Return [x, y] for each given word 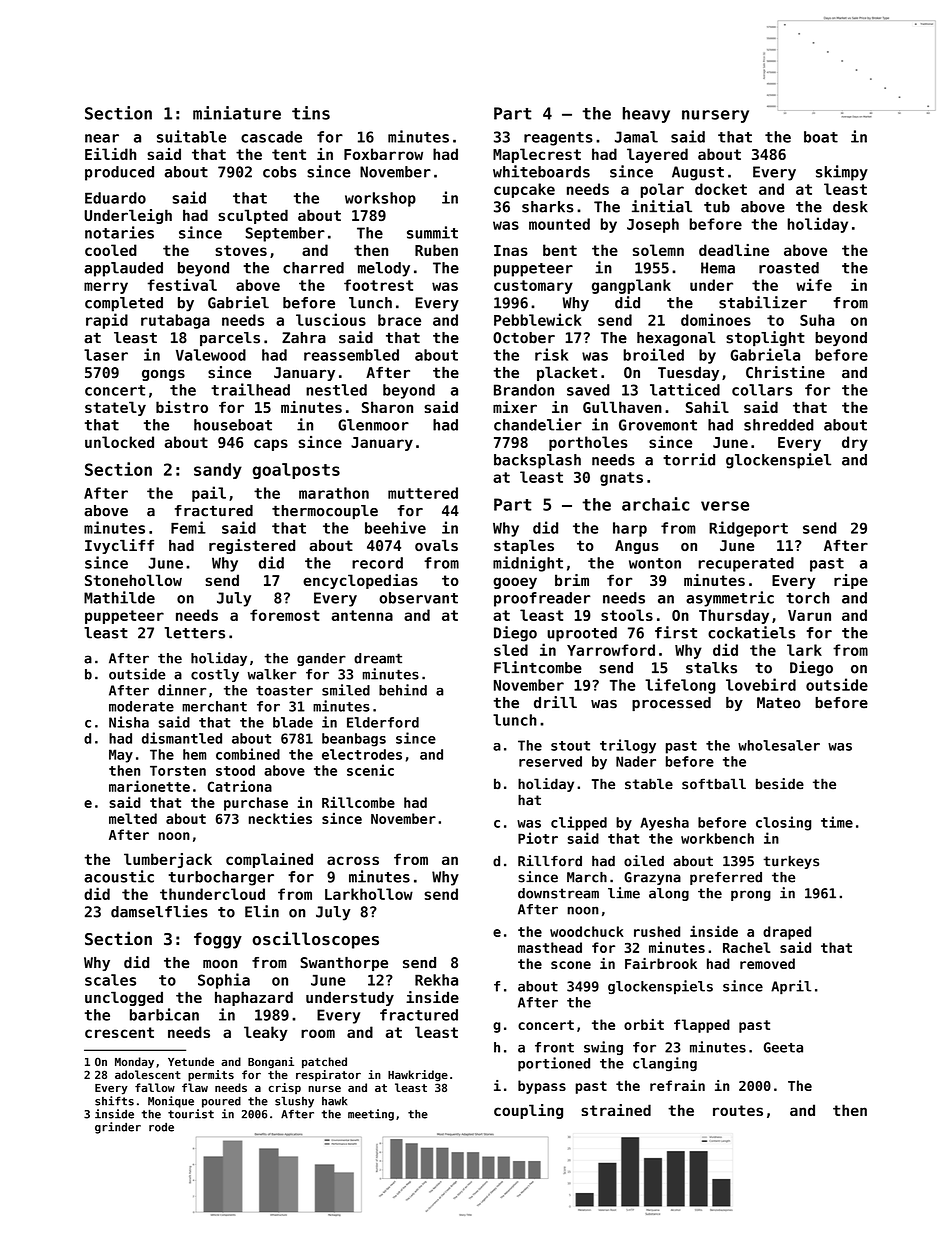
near [102, 138]
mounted [559, 224]
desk [850, 207]
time [837, 822]
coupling [528, 1111]
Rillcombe [358, 802]
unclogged [124, 998]
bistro [182, 407]
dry [855, 443]
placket [567, 374]
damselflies [159, 911]
